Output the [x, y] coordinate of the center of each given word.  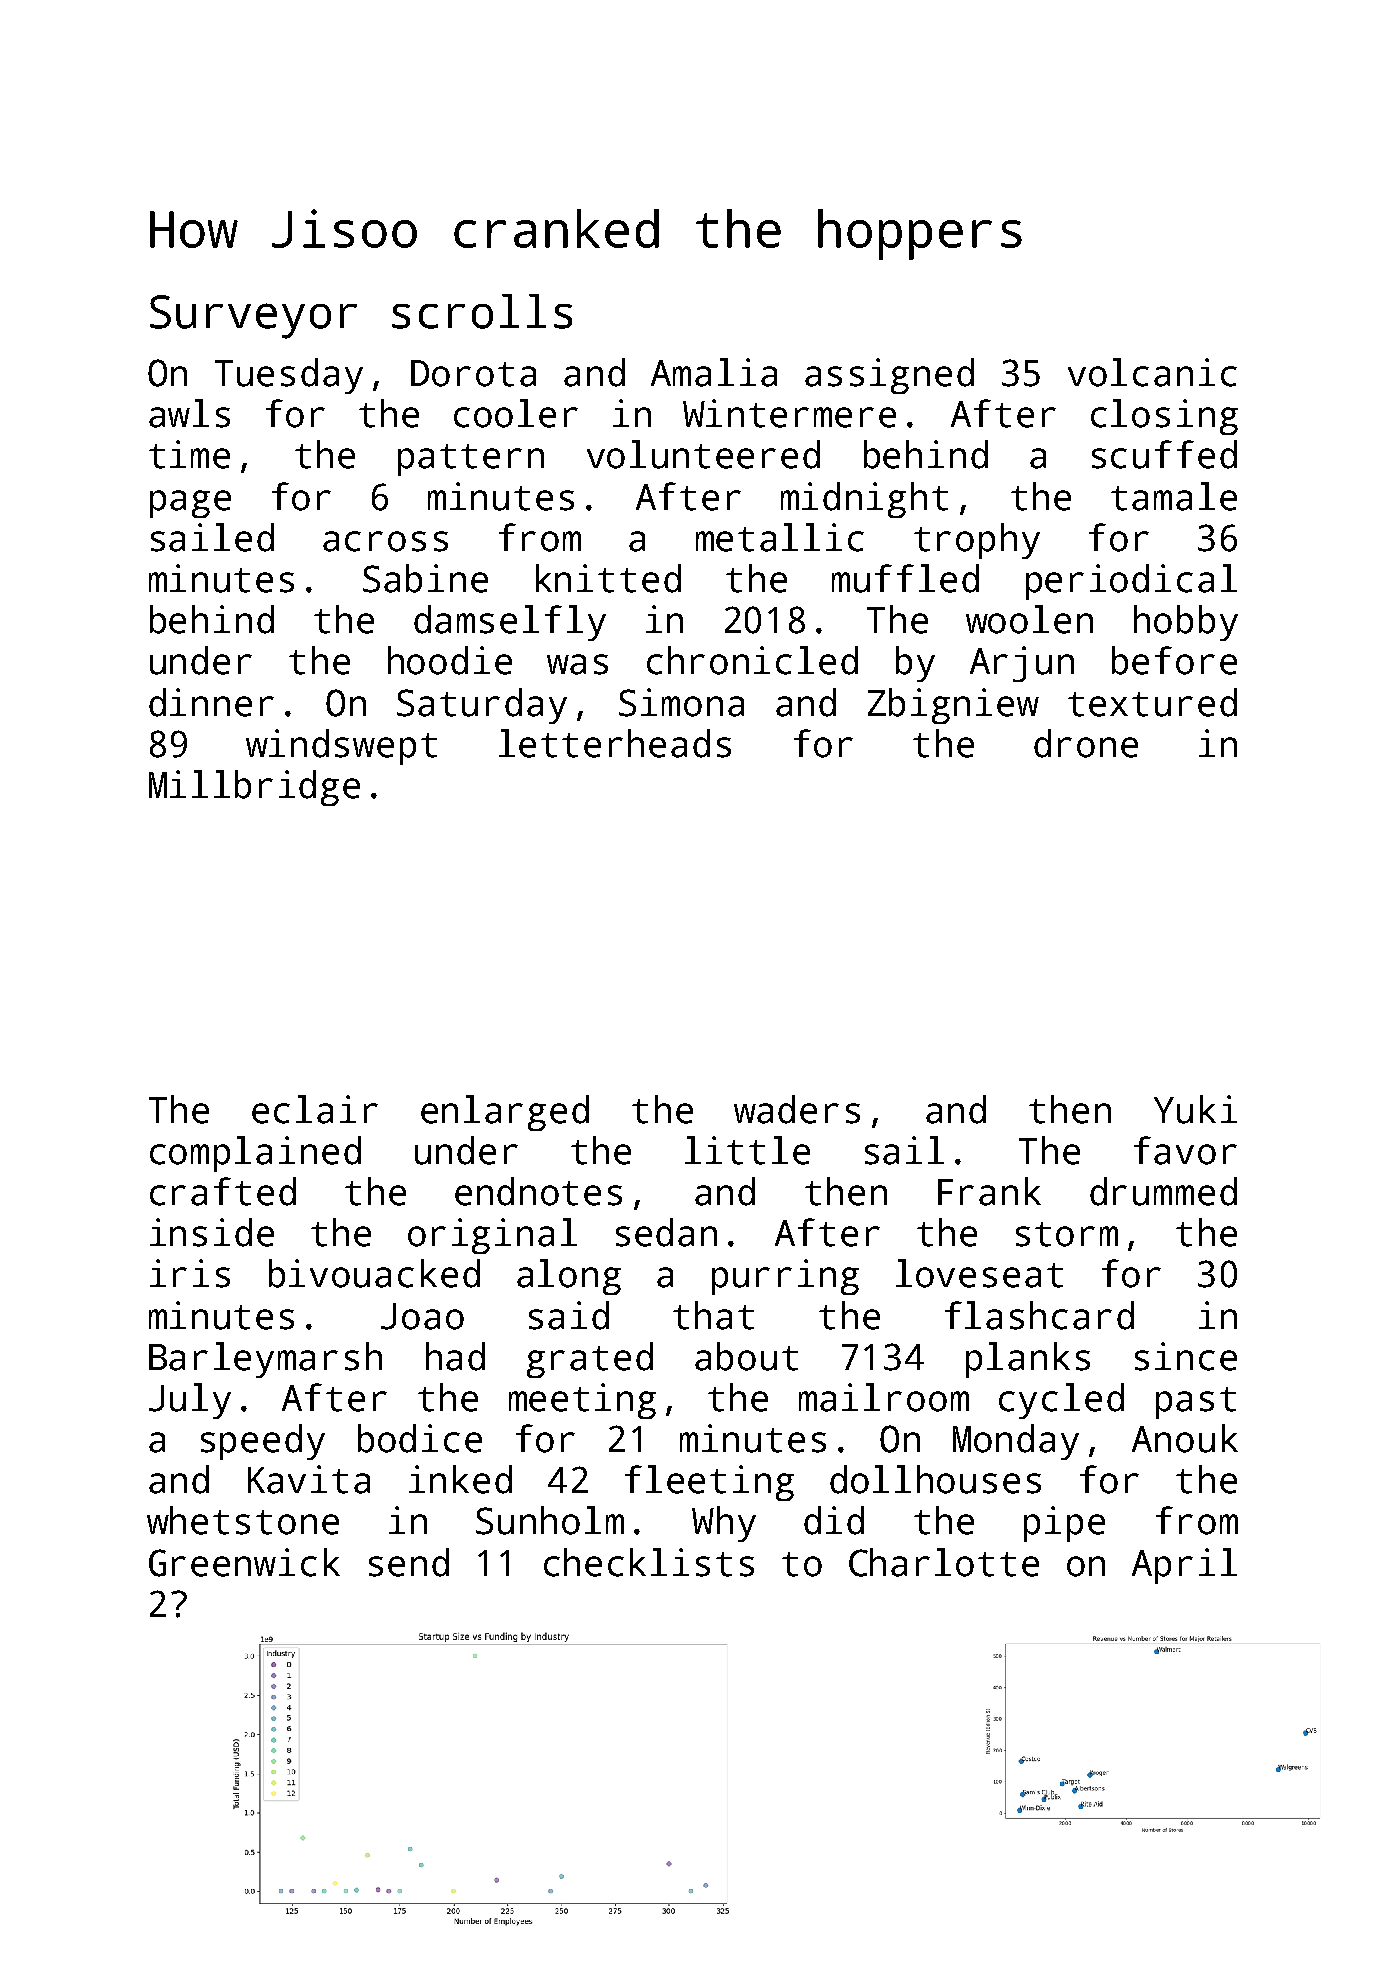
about [746, 1356]
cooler [516, 413]
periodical [1131, 582]
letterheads [615, 743]
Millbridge [254, 788]
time [189, 454]
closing [1164, 417]
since [1186, 1356]
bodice [420, 1438]
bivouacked [374, 1273]
